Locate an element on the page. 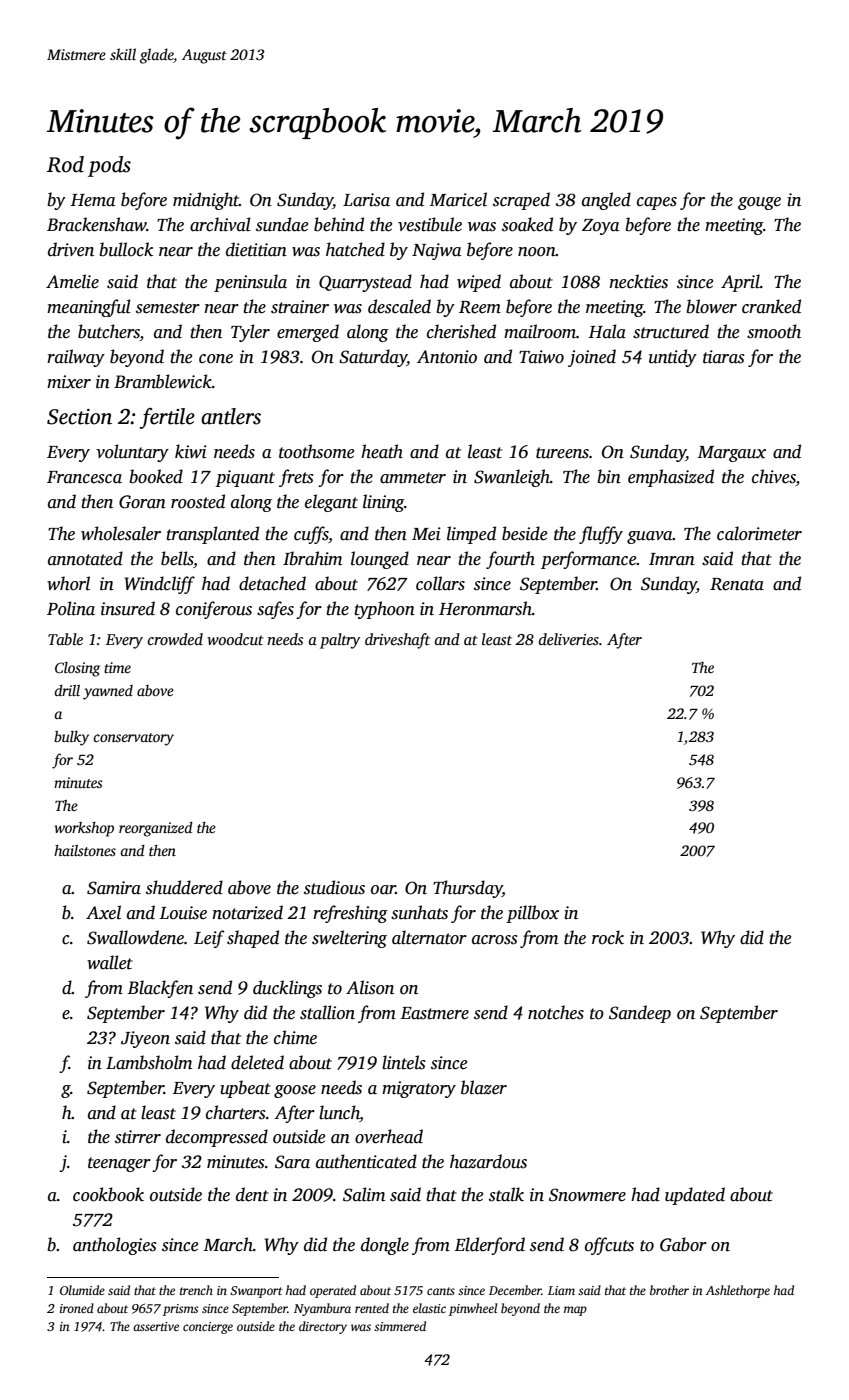  Ashlethorpe is located at coordinates (738, 1291).
